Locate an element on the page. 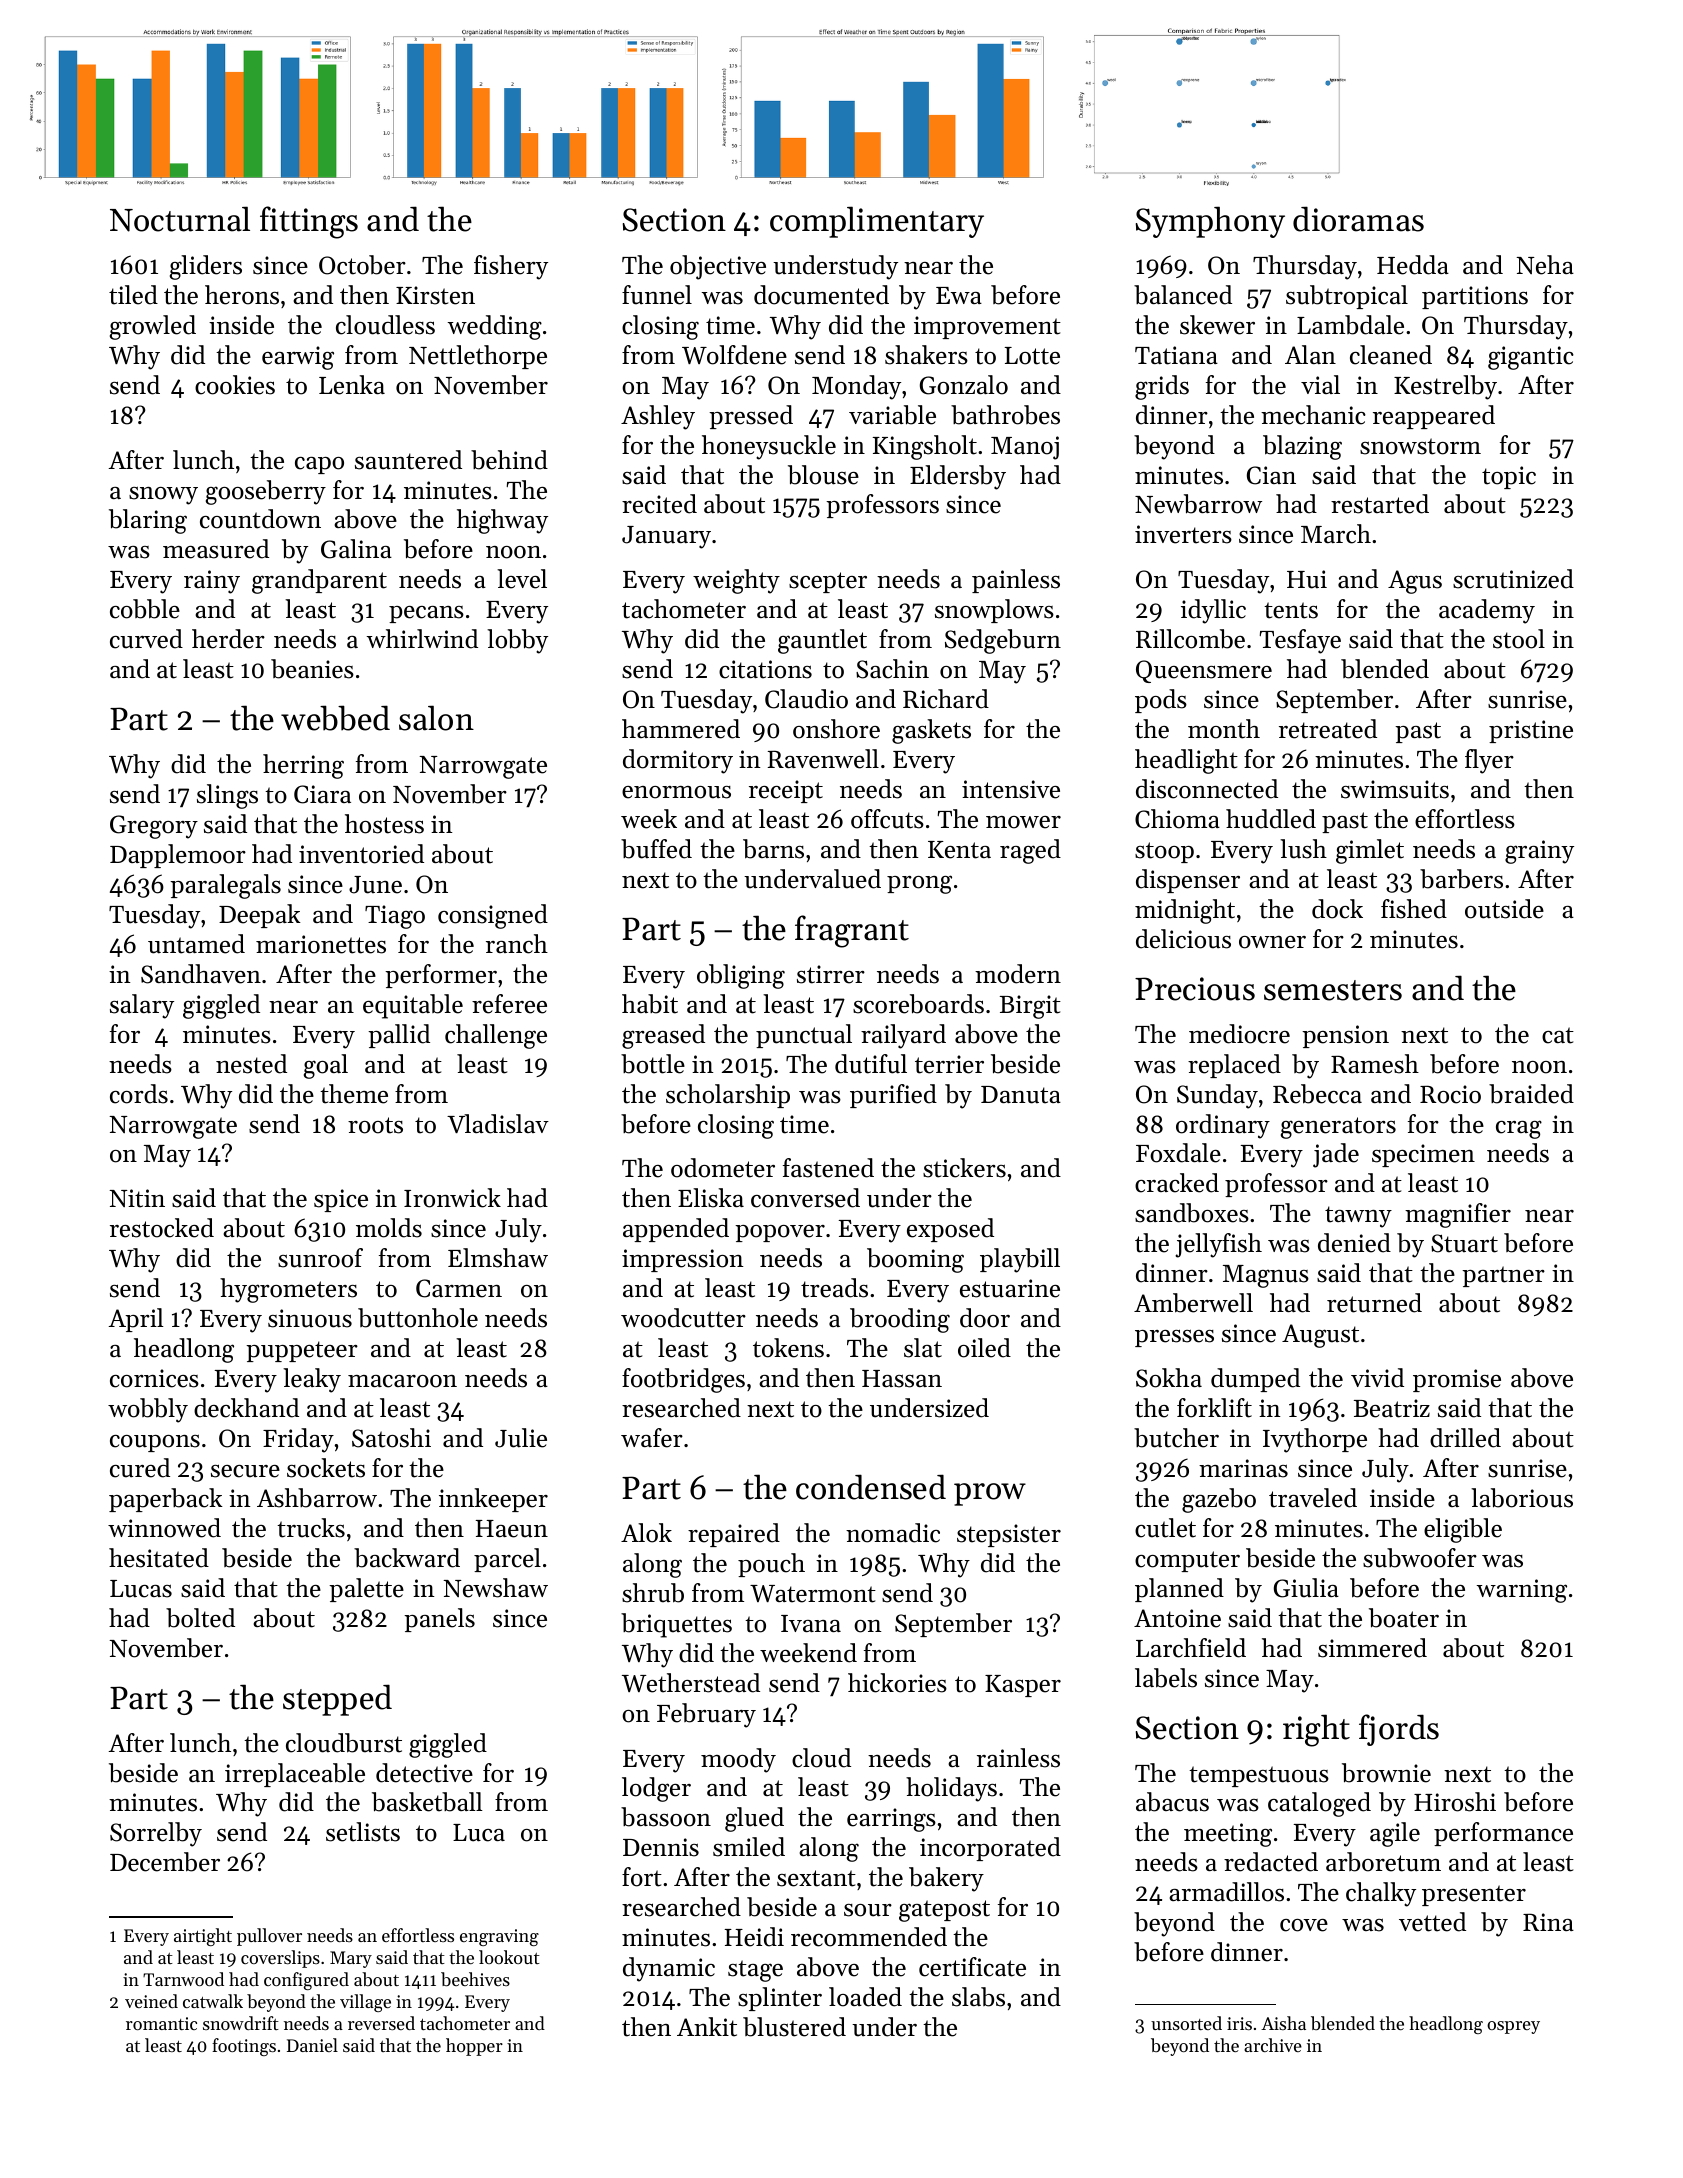 The height and width of the document is (2178, 1683). gigantic is located at coordinates (1531, 358).
